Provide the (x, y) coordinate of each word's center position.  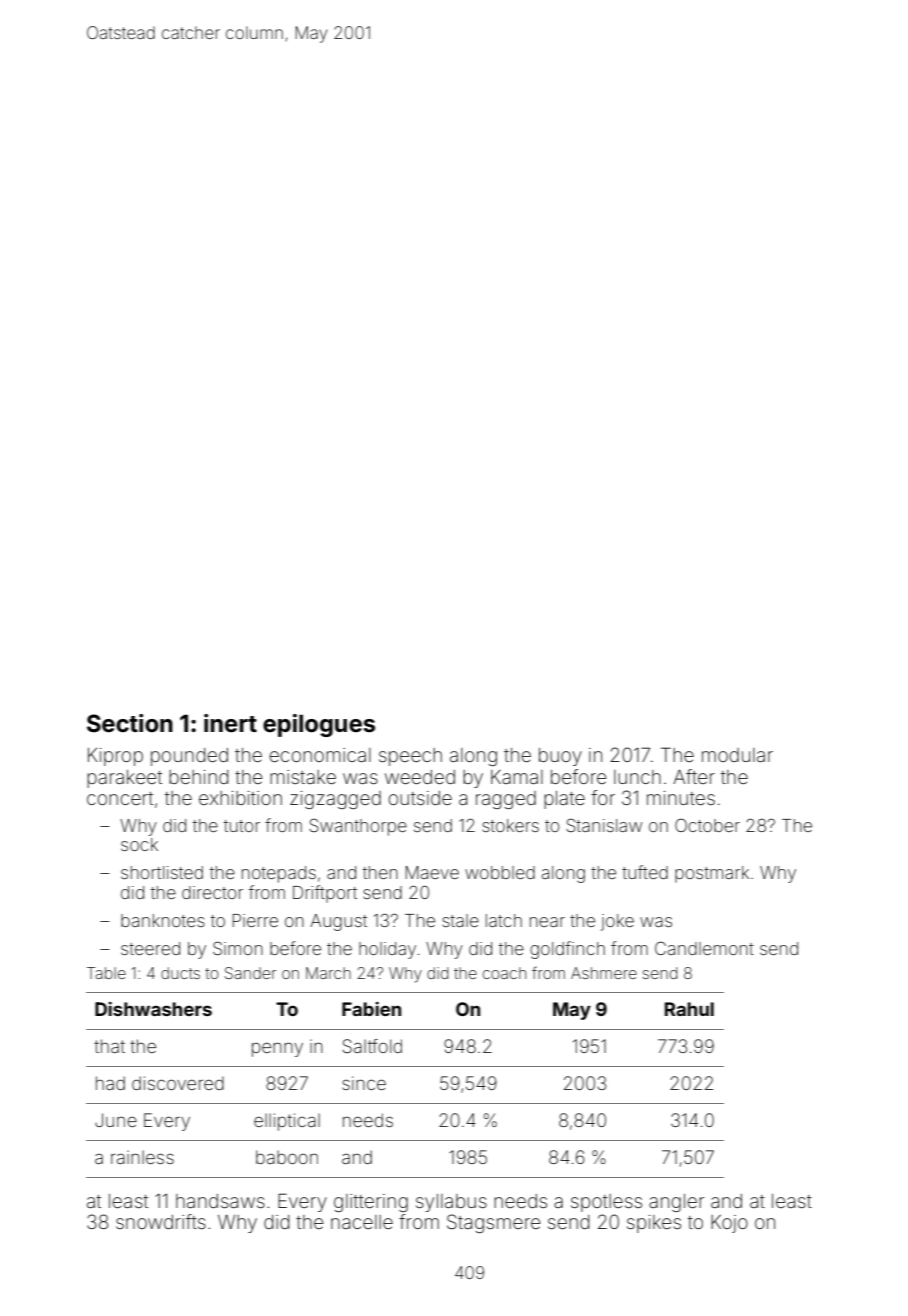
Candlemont (704, 948)
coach (504, 973)
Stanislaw (604, 825)
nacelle (362, 1222)
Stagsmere (493, 1223)
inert (230, 723)
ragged (506, 800)
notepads (279, 874)
